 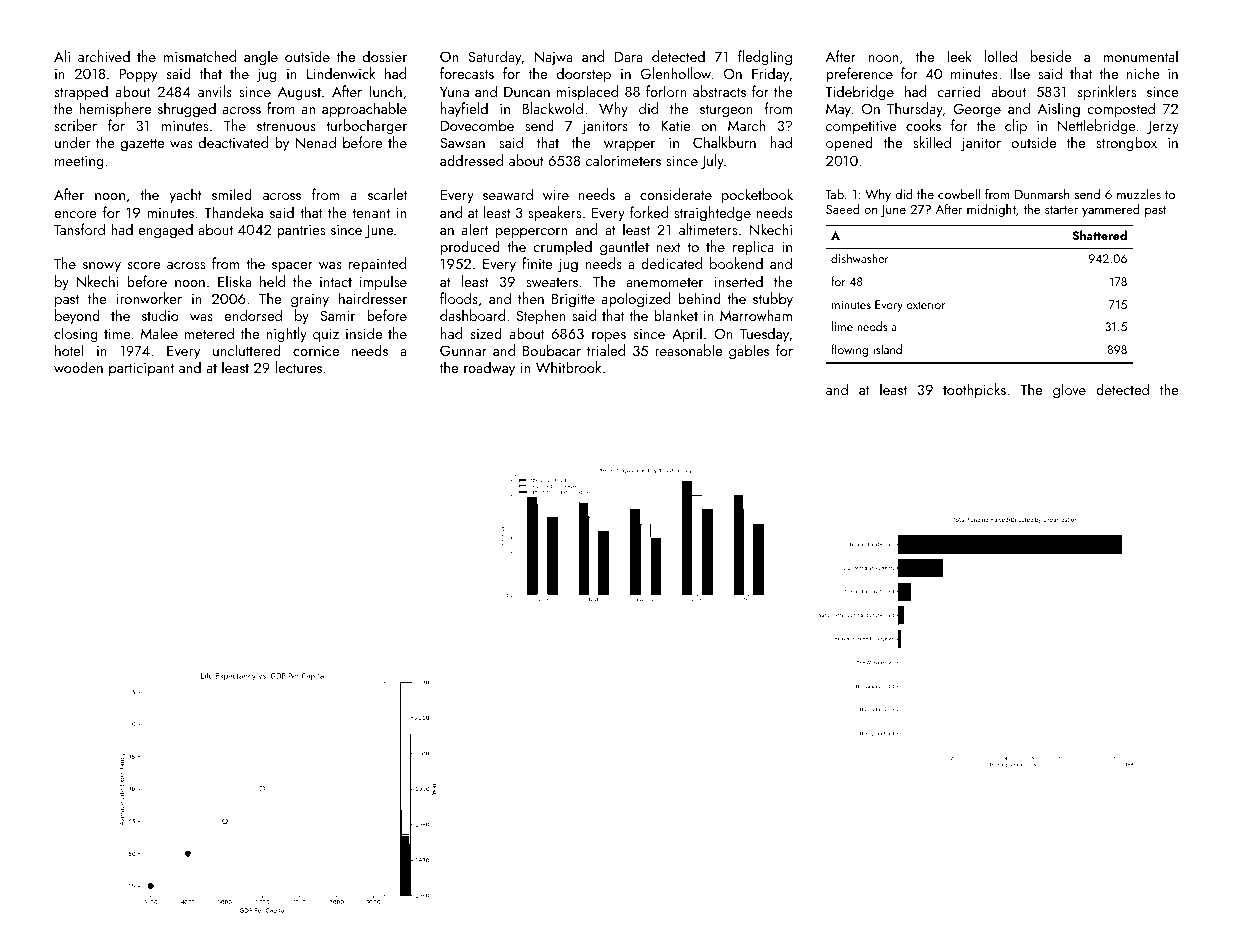 I want to click on next, so click(x=669, y=247).
